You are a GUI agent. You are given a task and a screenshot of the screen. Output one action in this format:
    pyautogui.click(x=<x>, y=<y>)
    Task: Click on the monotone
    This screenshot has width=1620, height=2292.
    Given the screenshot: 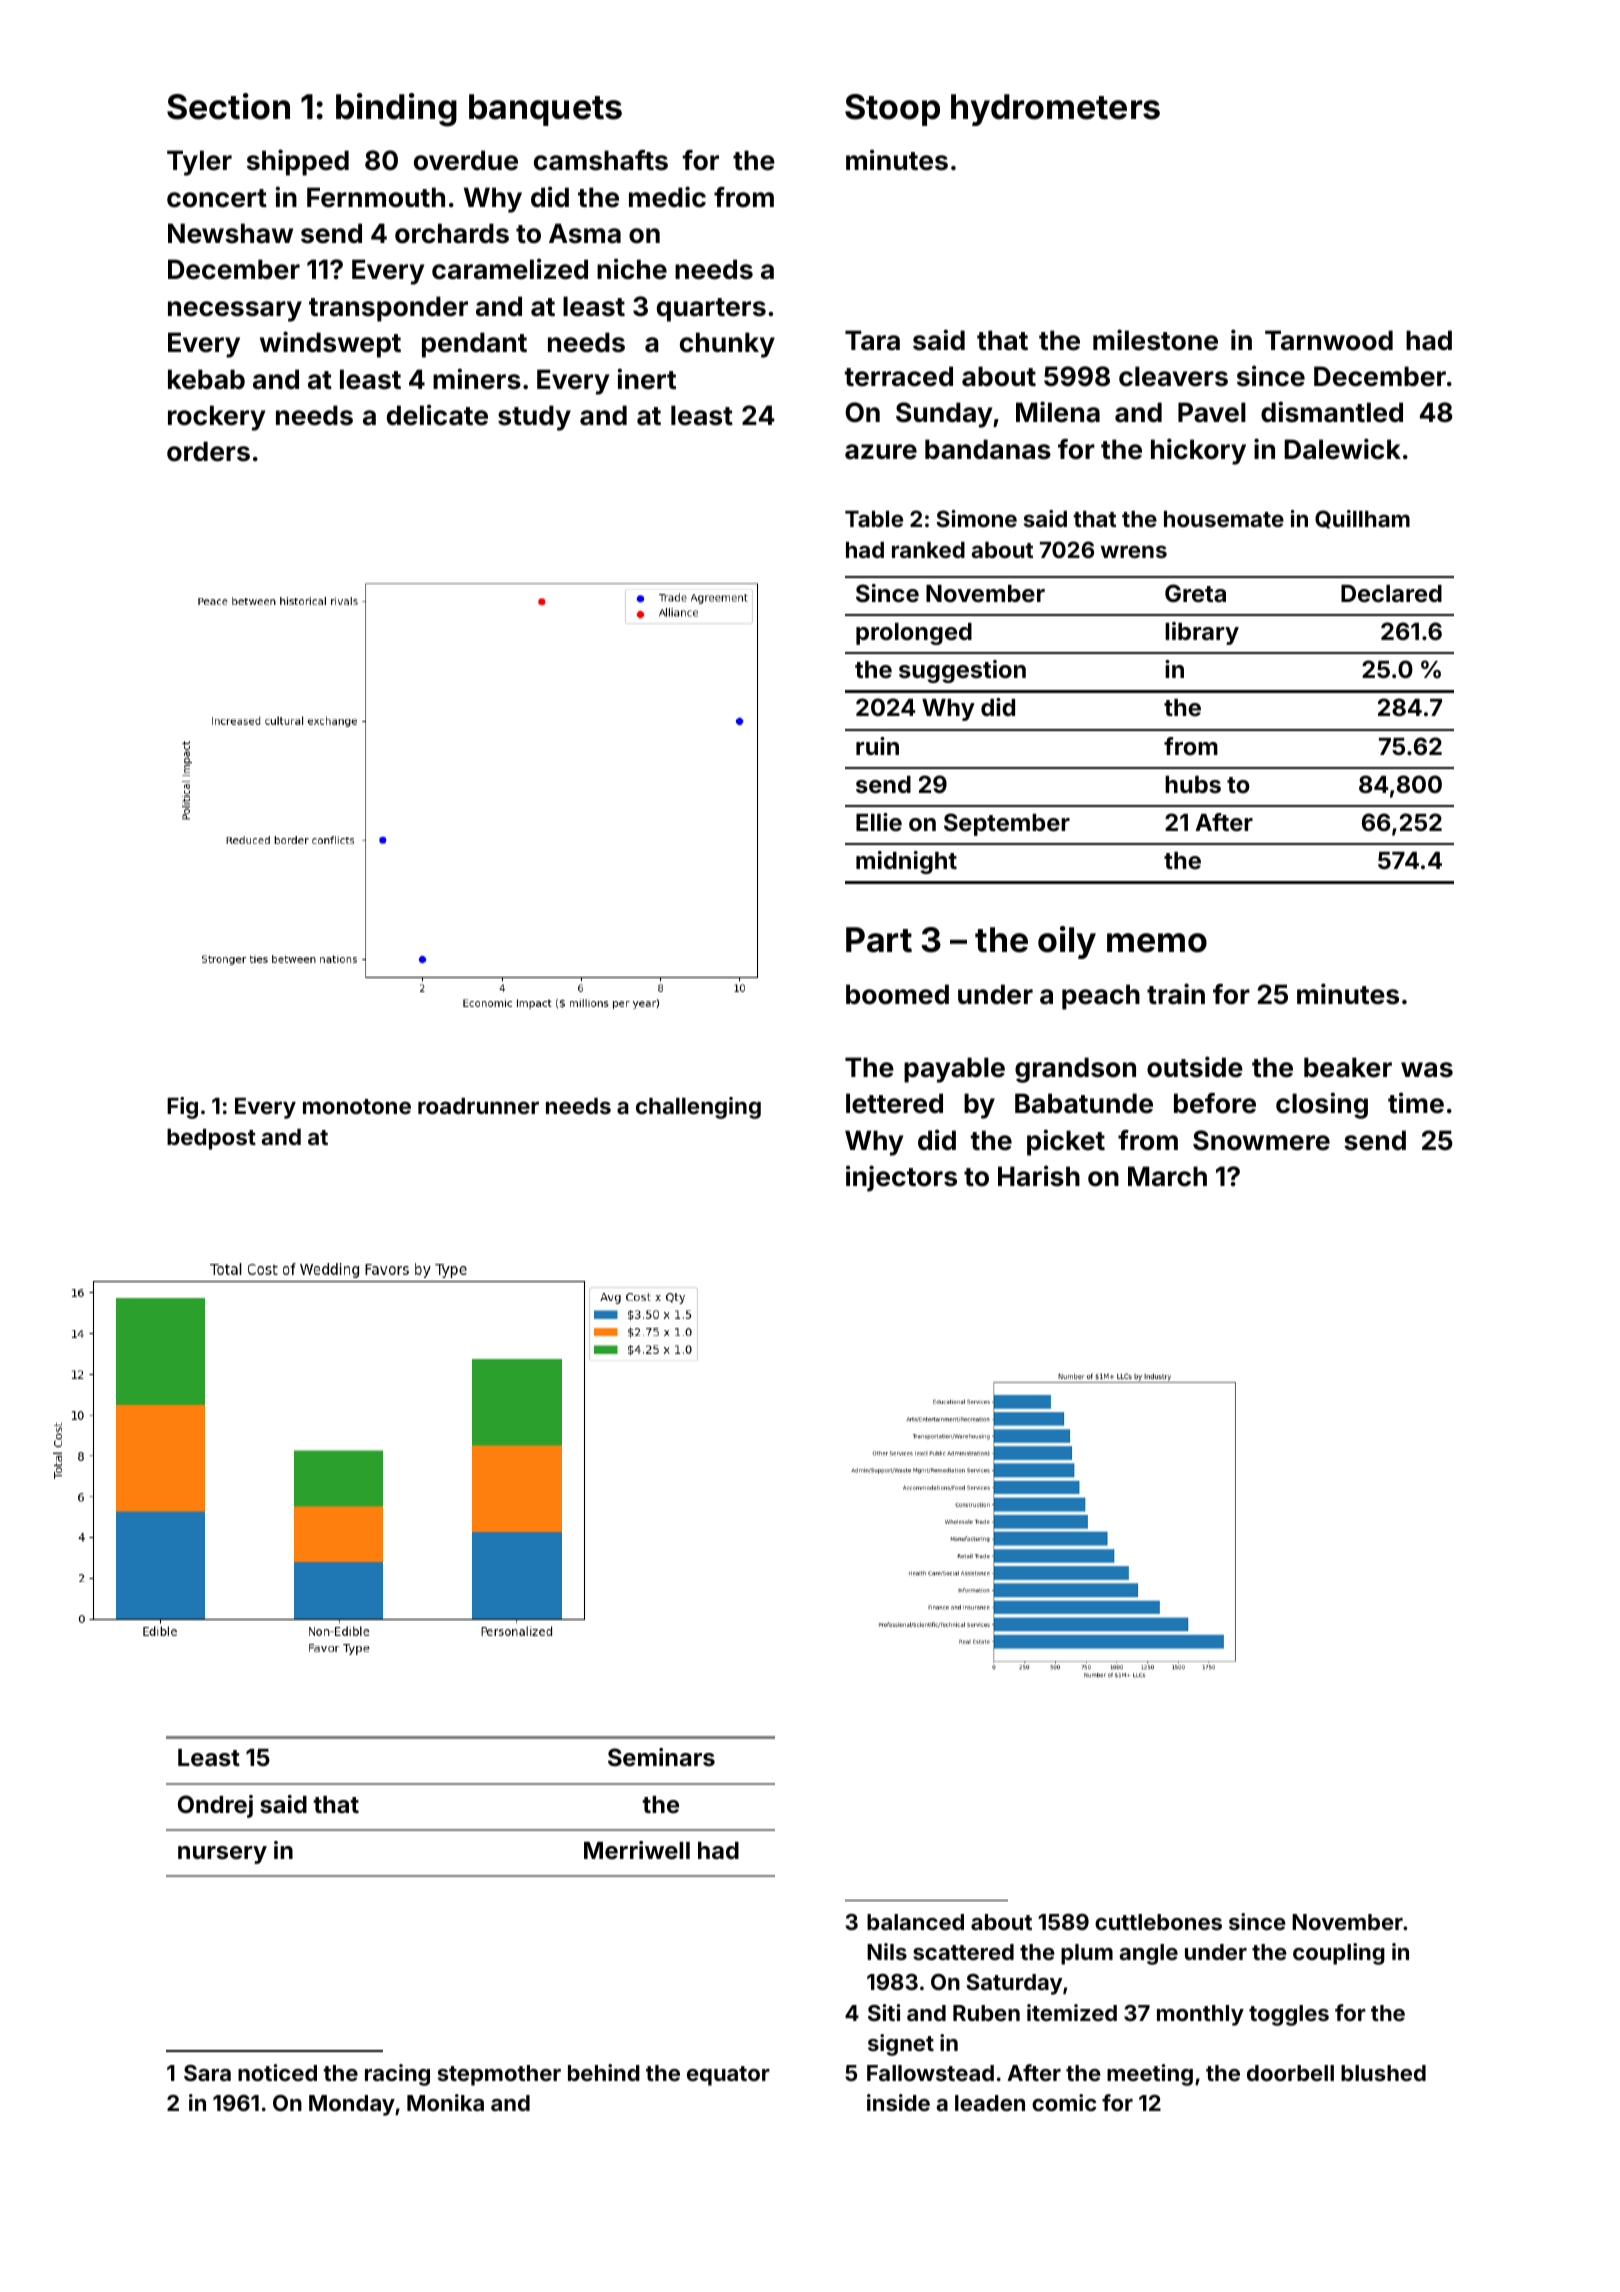 What is the action you would take?
    pyautogui.click(x=357, y=1106)
